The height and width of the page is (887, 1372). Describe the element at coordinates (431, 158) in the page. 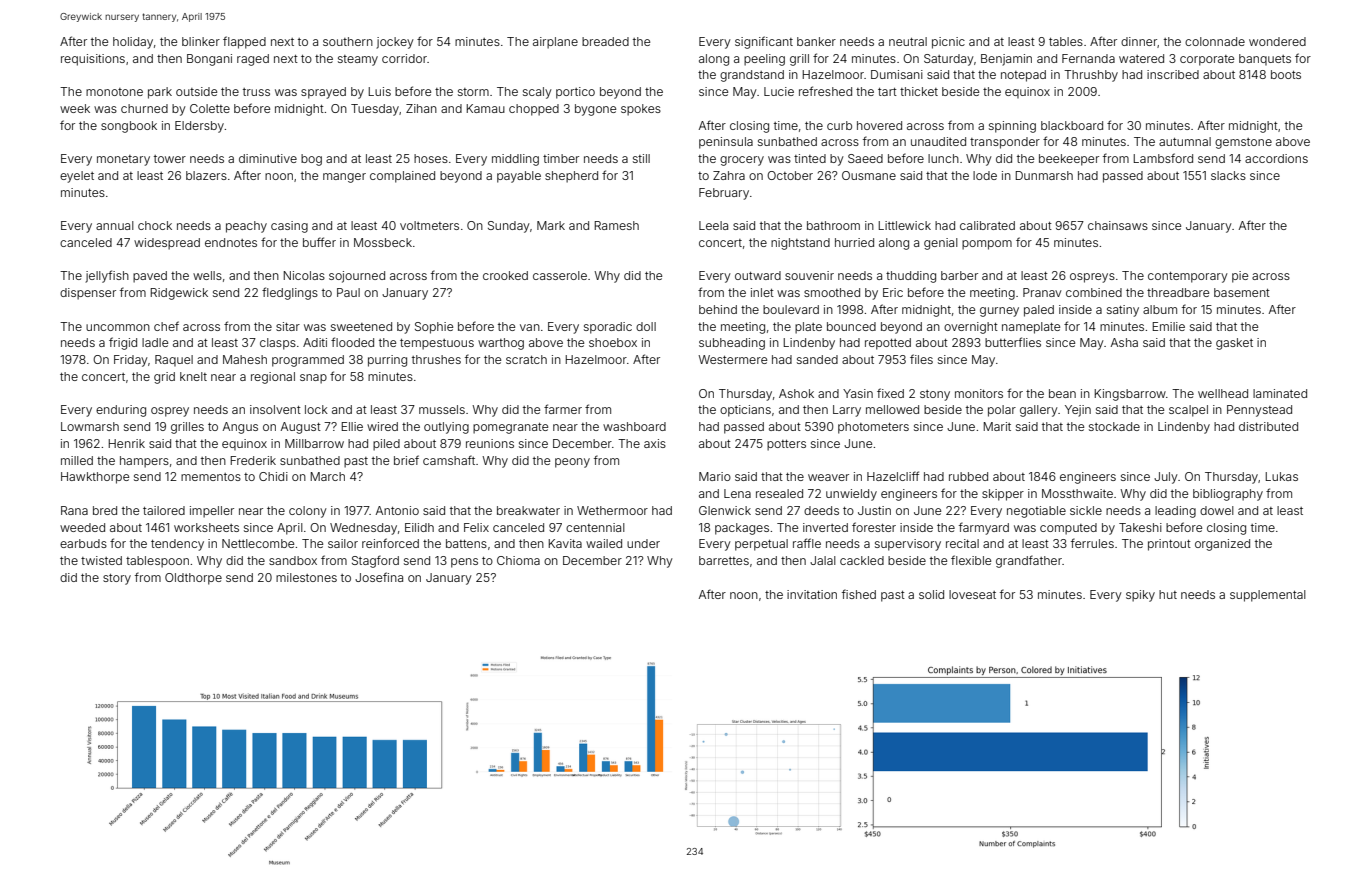

I see `hoses` at that location.
